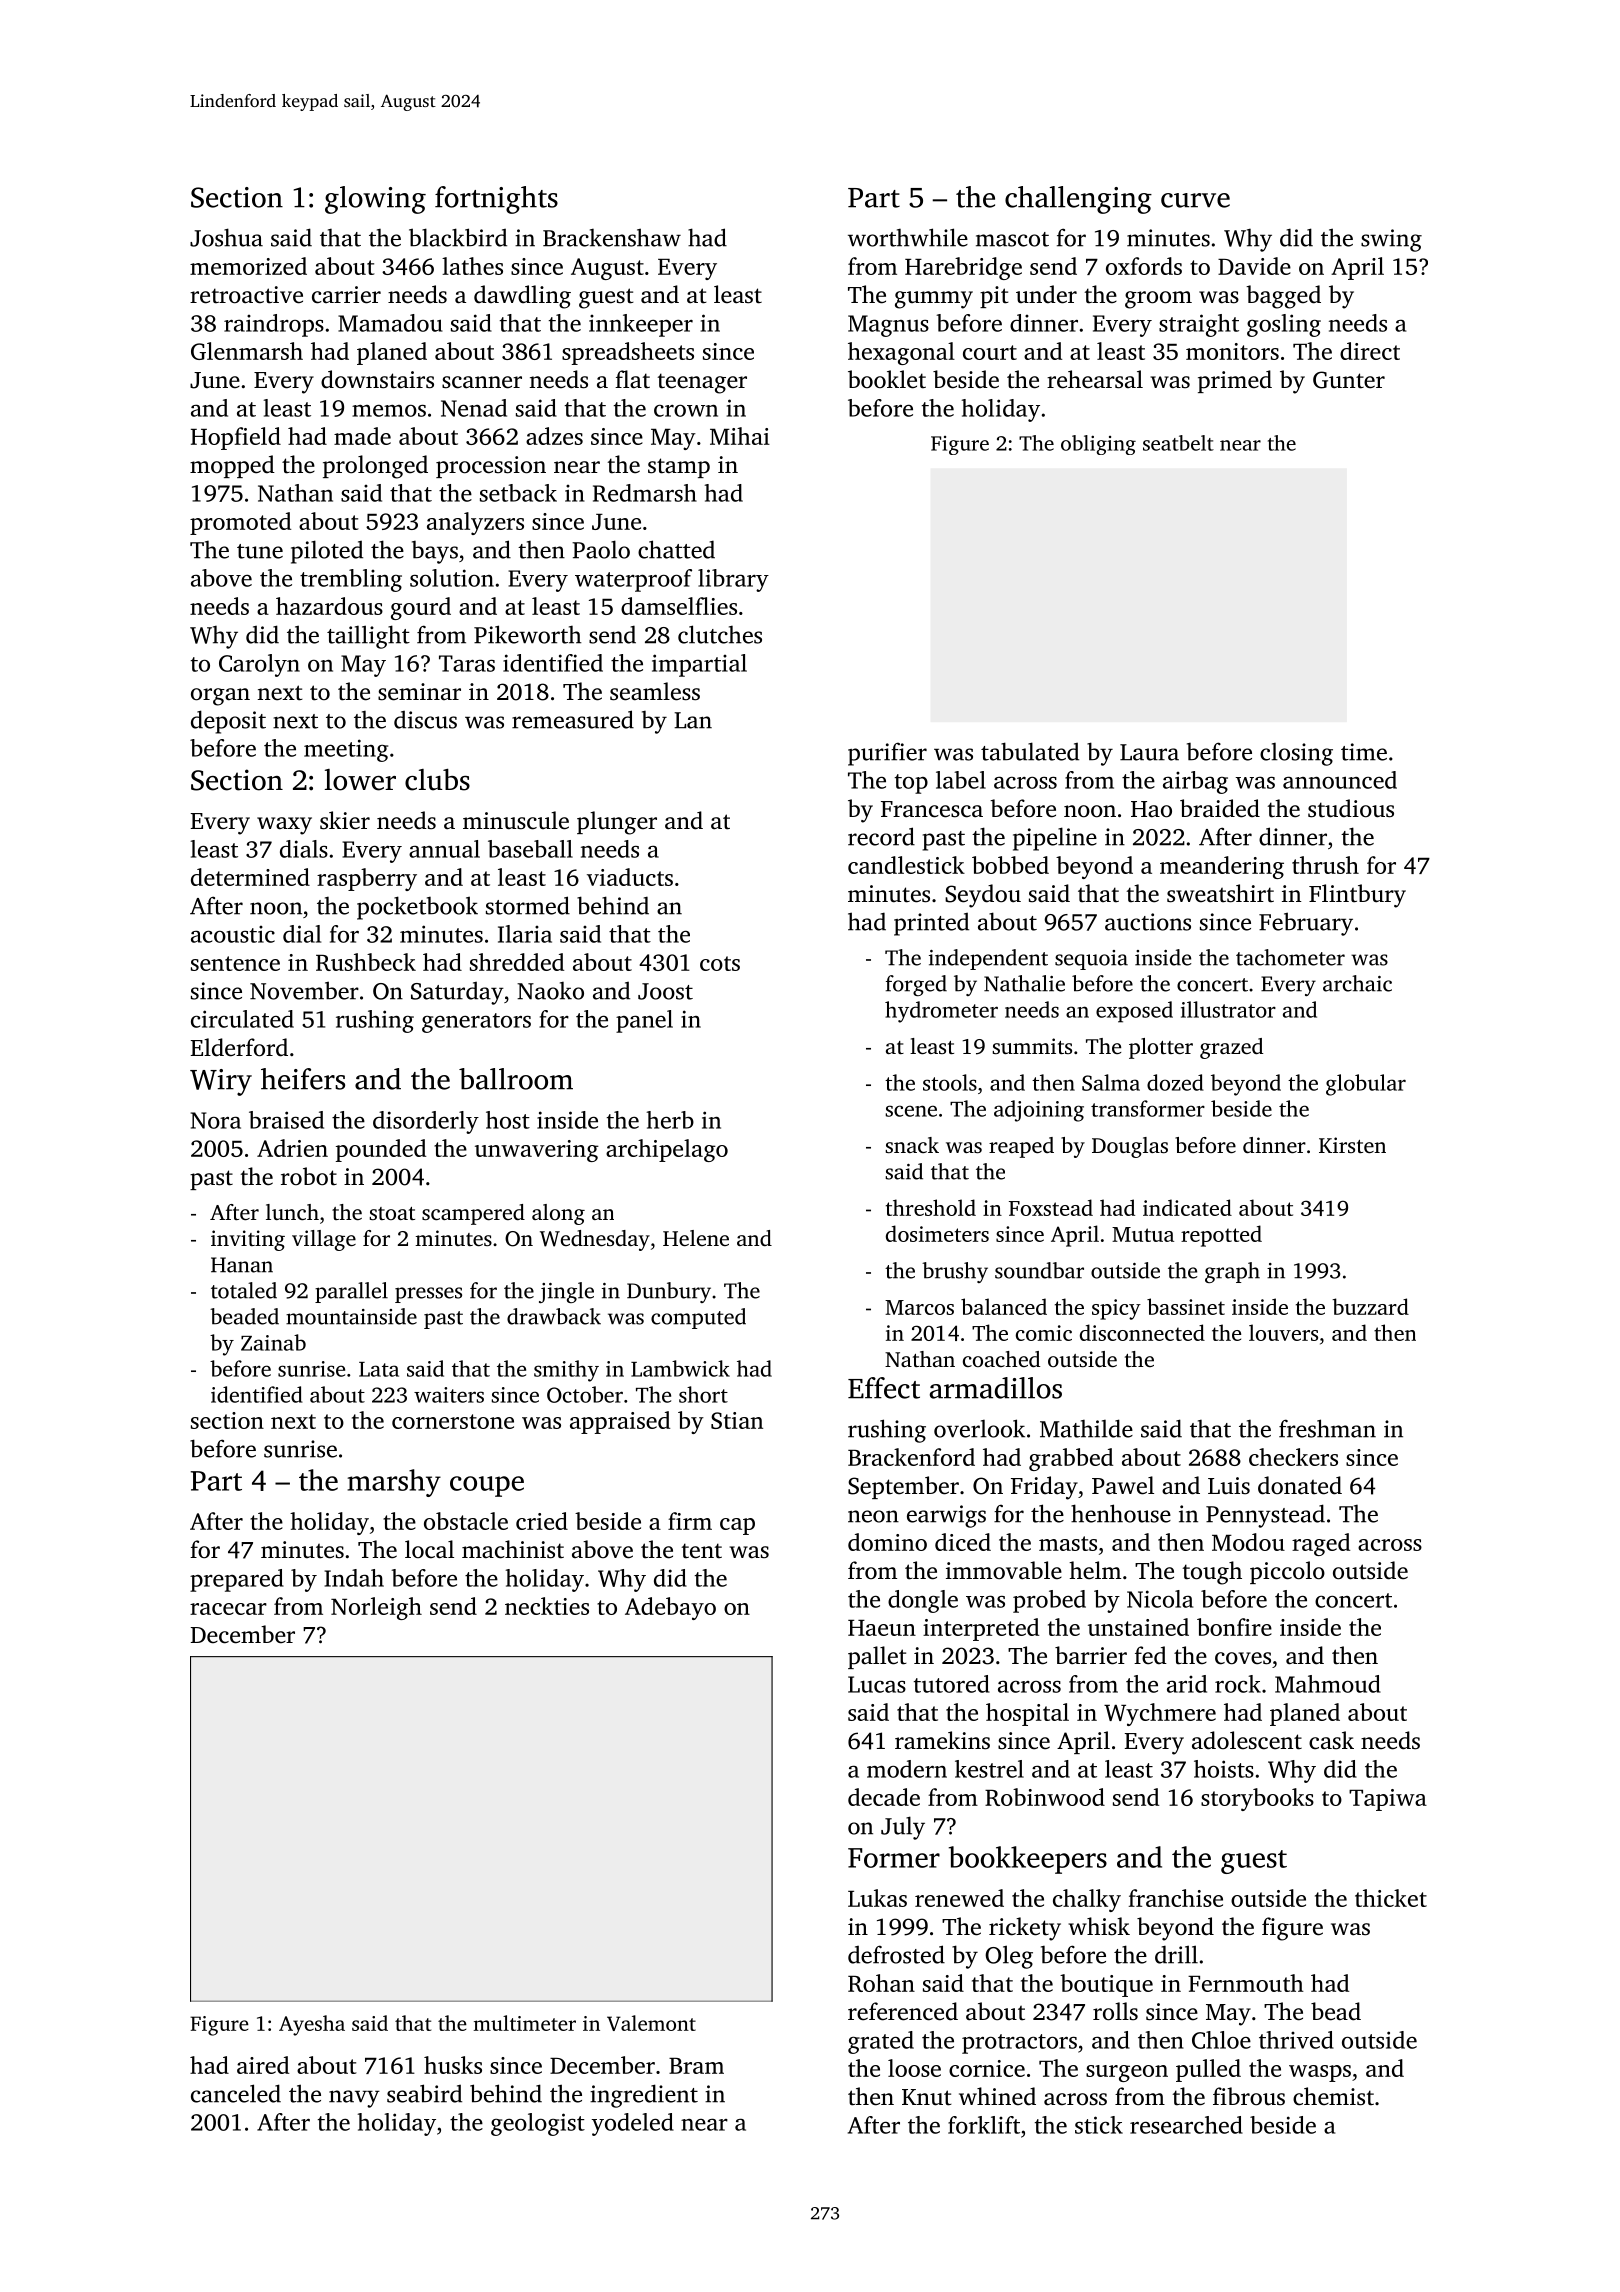 This document has width=1620, height=2292. I want to click on glowing, so click(375, 200).
